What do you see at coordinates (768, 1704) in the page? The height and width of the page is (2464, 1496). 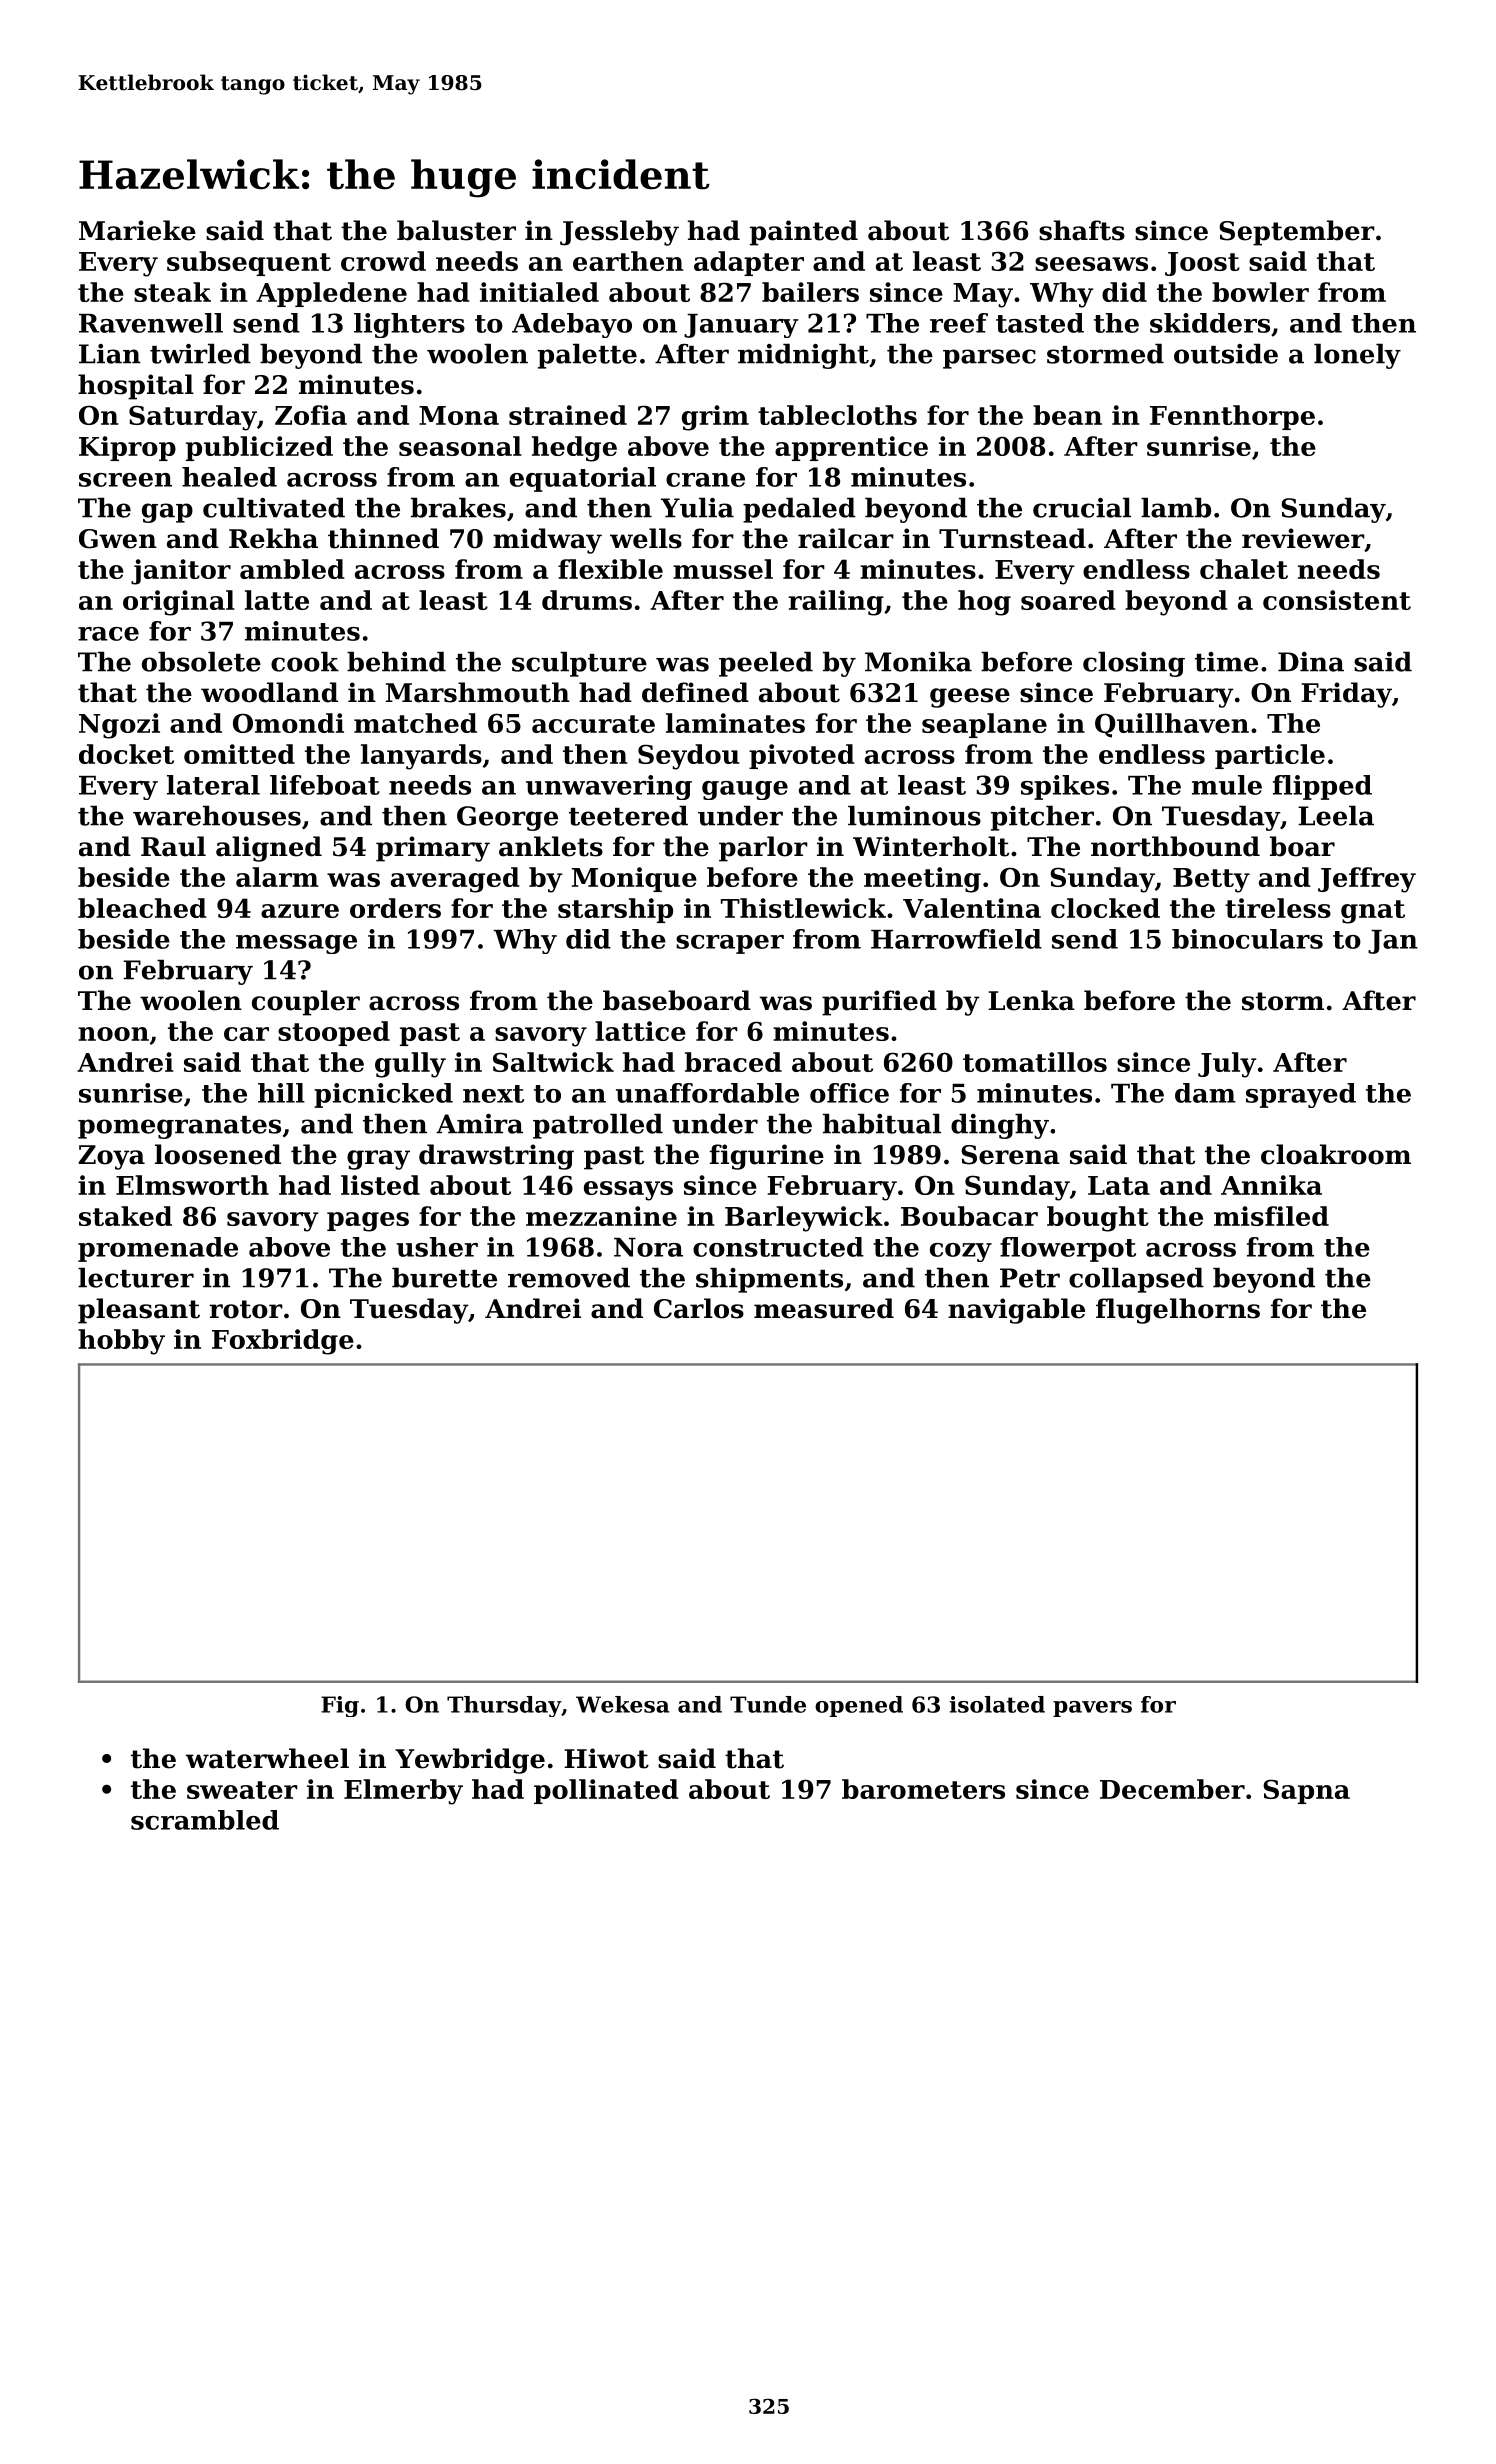 I see `Tunde` at bounding box center [768, 1704].
